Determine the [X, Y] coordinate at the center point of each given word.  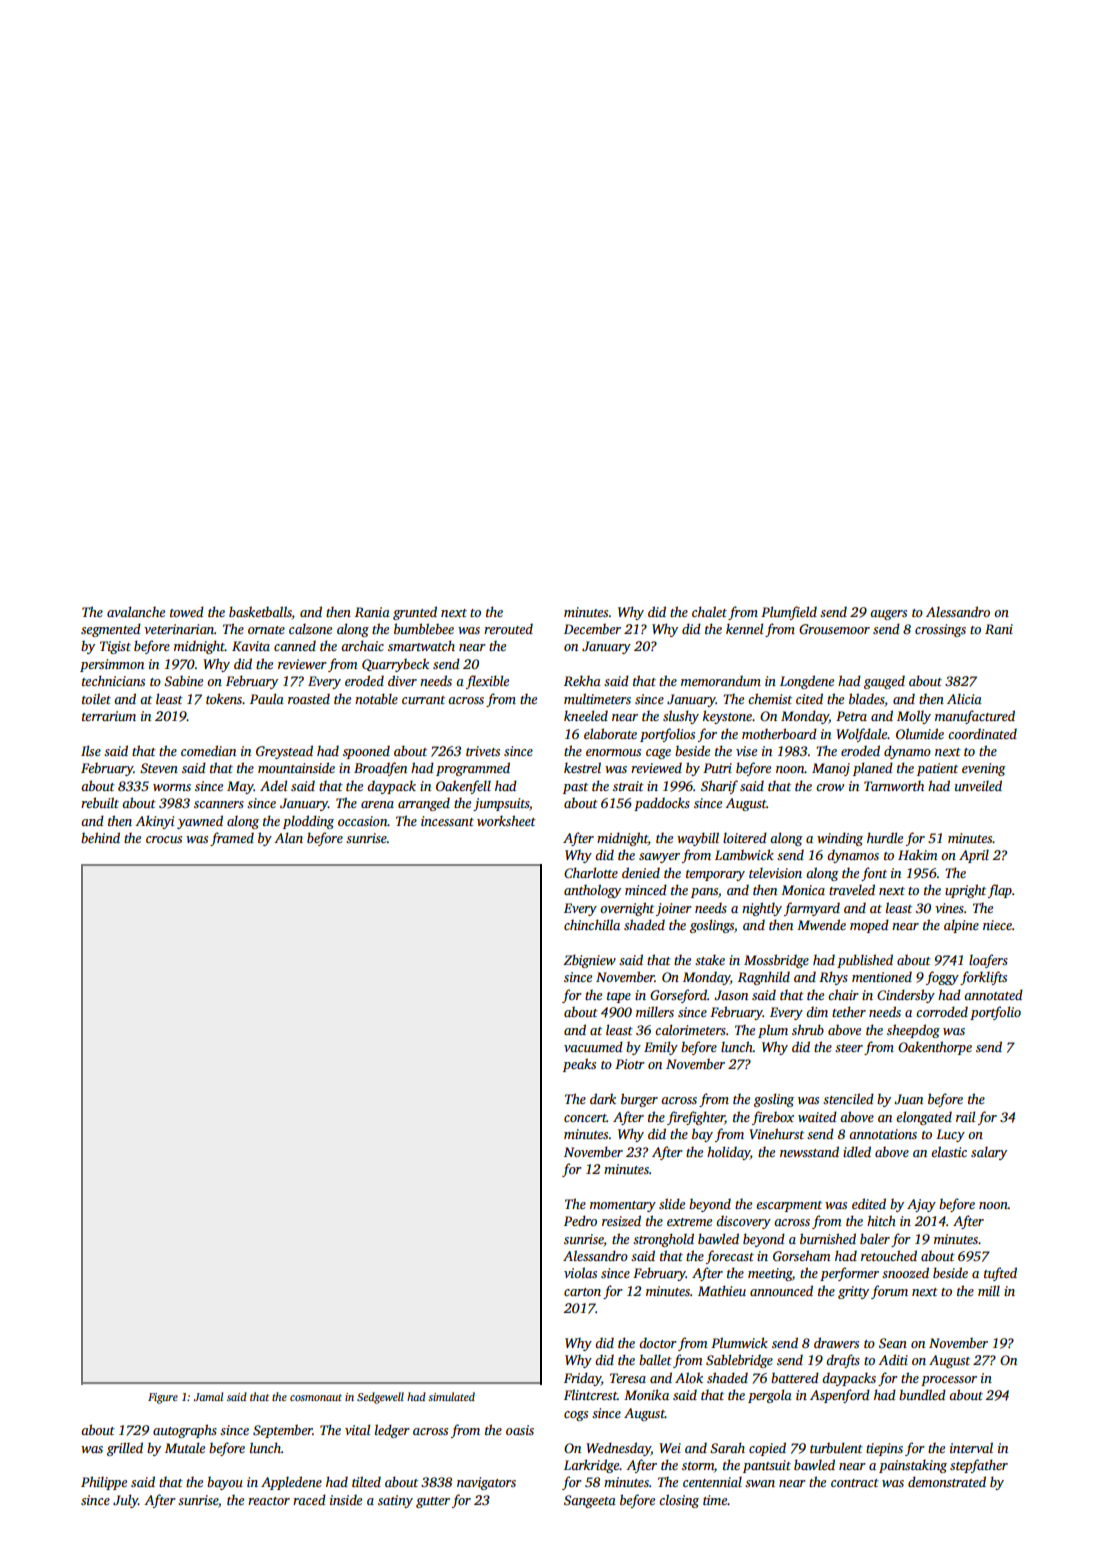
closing [679, 1501]
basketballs [260, 611]
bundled [922, 1394]
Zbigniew [590, 961]
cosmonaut [316, 1397]
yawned [200, 822]
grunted [415, 613]
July [125, 1501]
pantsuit [767, 1466]
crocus [164, 839]
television [775, 872]
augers [888, 615]
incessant [447, 821]
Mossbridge [776, 961]
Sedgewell [380, 1398]
